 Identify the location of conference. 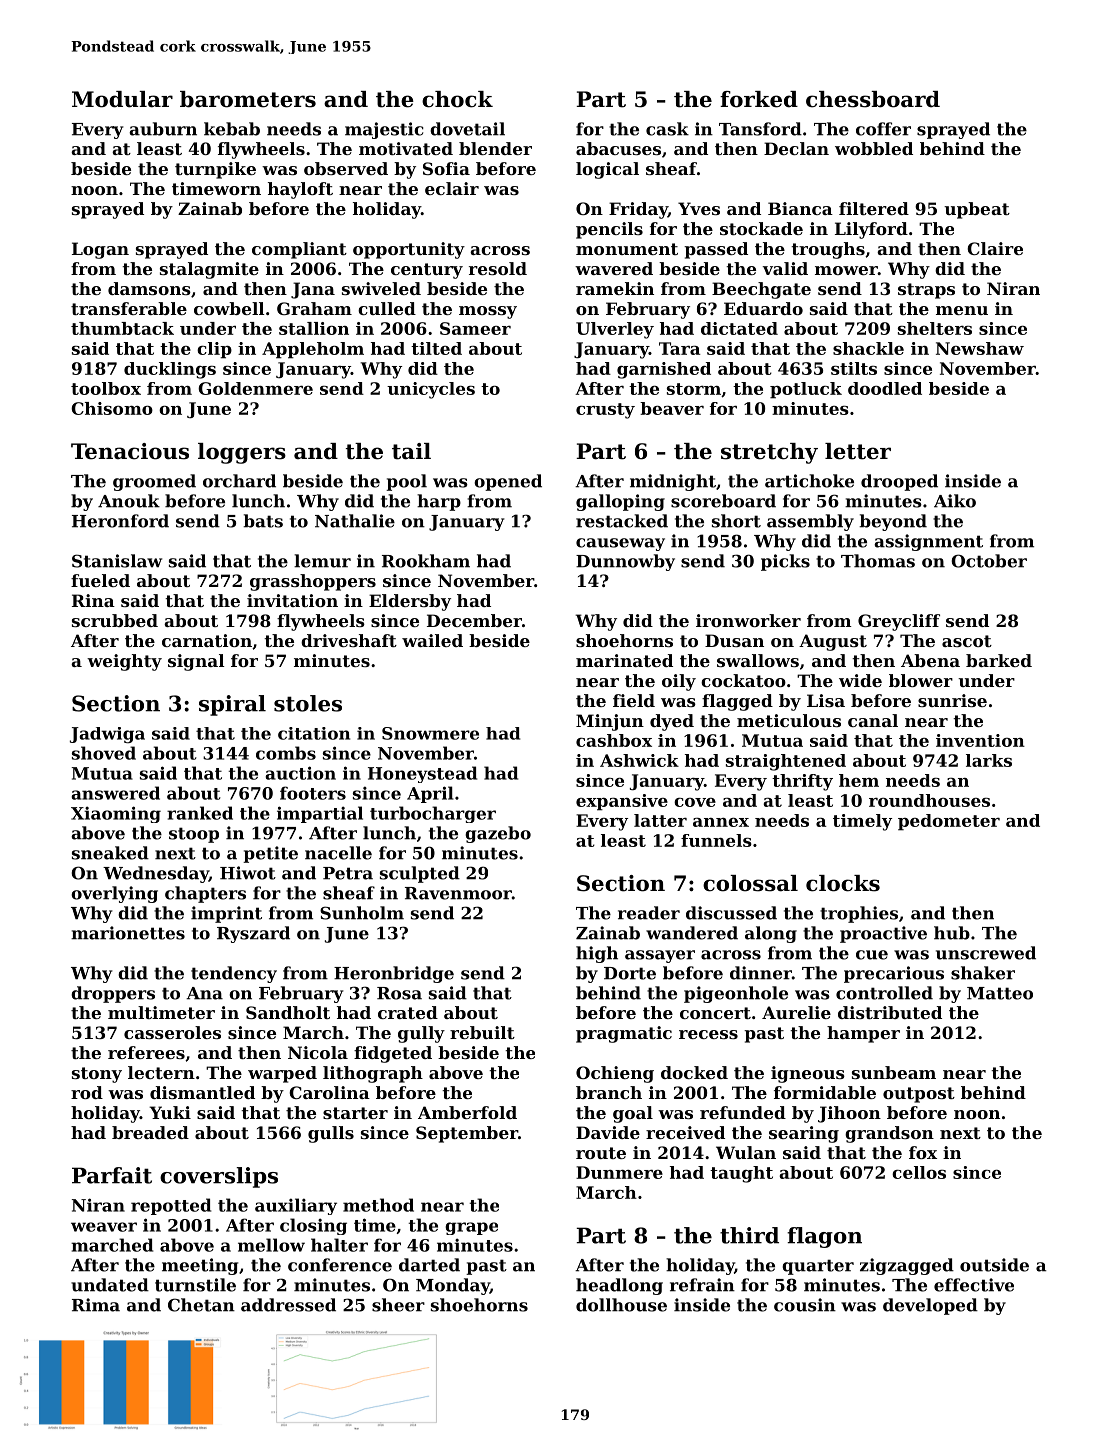
(340, 1265).
